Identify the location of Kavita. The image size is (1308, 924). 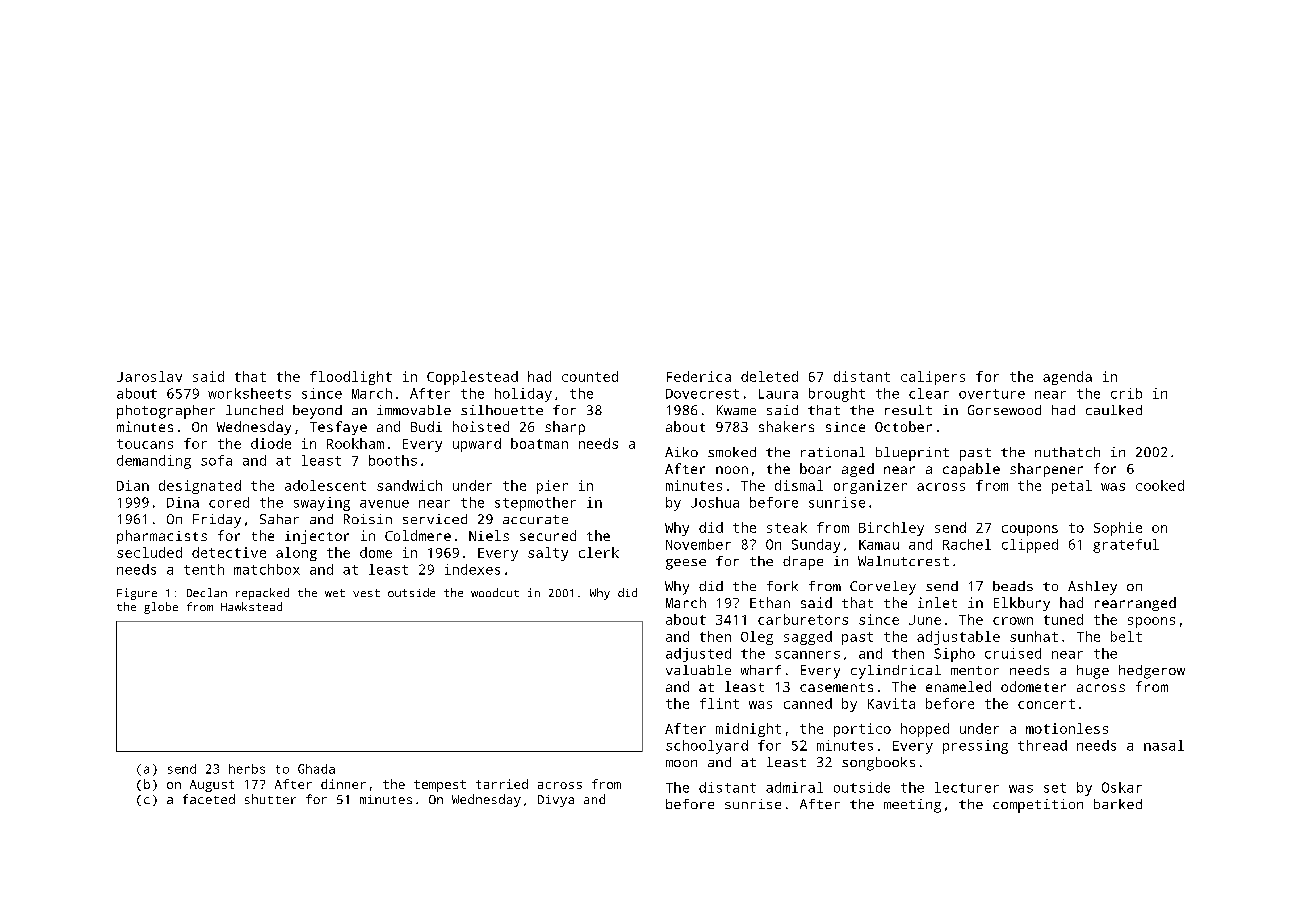
(891, 703).
